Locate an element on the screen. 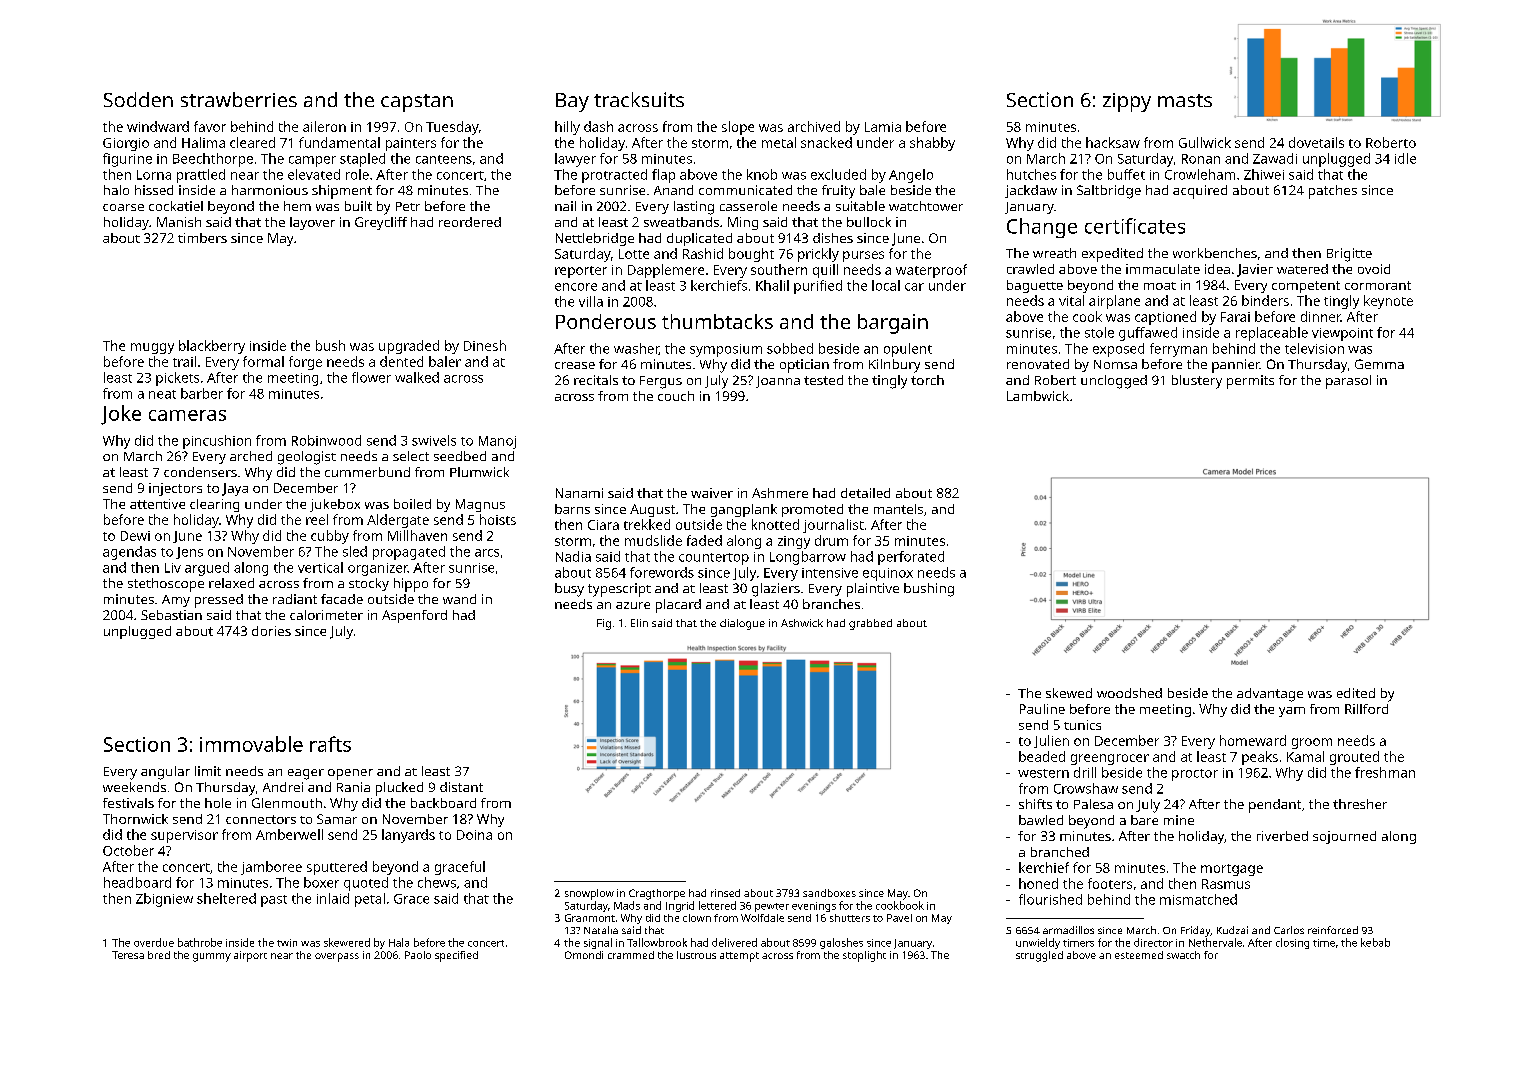 The image size is (1523, 1077). washer is located at coordinates (636, 349).
